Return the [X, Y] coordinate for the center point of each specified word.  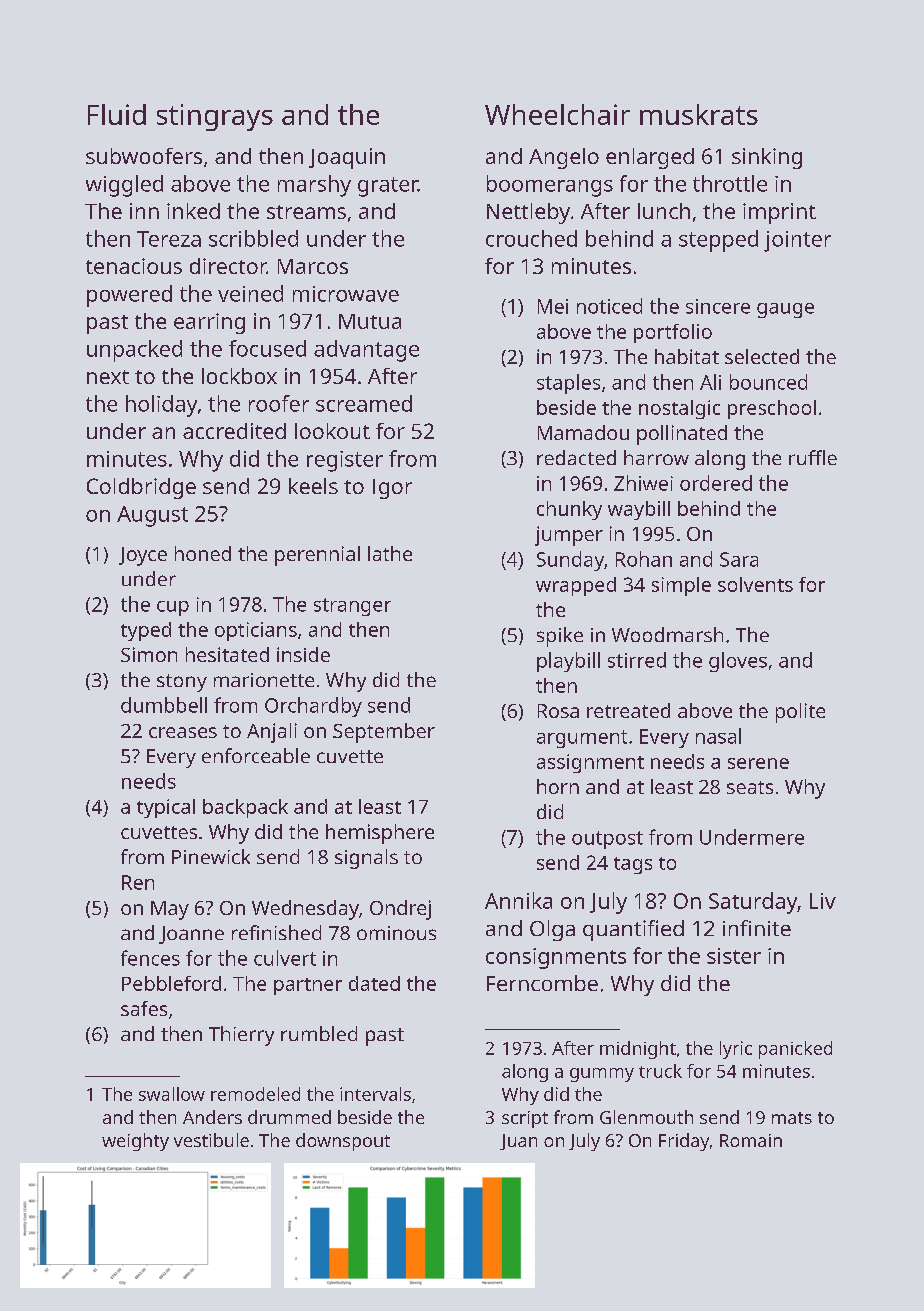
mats [792, 1118]
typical [166, 808]
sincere [718, 306]
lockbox [239, 376]
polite [800, 713]
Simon [149, 654]
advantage [366, 351]
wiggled [124, 186]
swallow [172, 1094]
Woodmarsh [667, 634]
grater [388, 187]
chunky [569, 510]
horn [558, 786]
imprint [779, 213]
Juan [518, 1142]
